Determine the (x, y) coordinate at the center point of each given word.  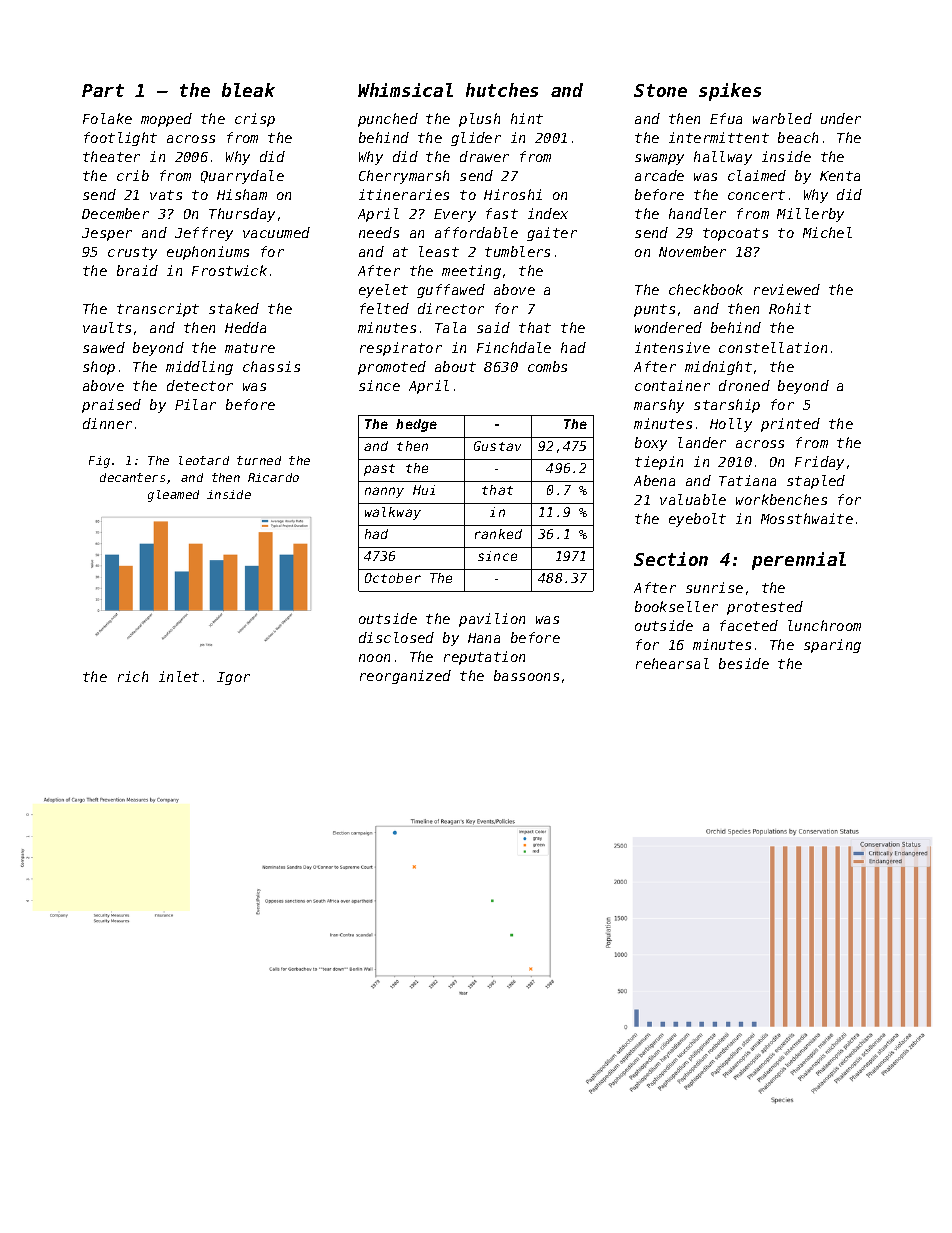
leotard (204, 460)
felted (384, 308)
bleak (248, 90)
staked (234, 308)
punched (388, 120)
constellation (773, 347)
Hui (424, 490)
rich (133, 676)
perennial (799, 561)
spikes (730, 92)
